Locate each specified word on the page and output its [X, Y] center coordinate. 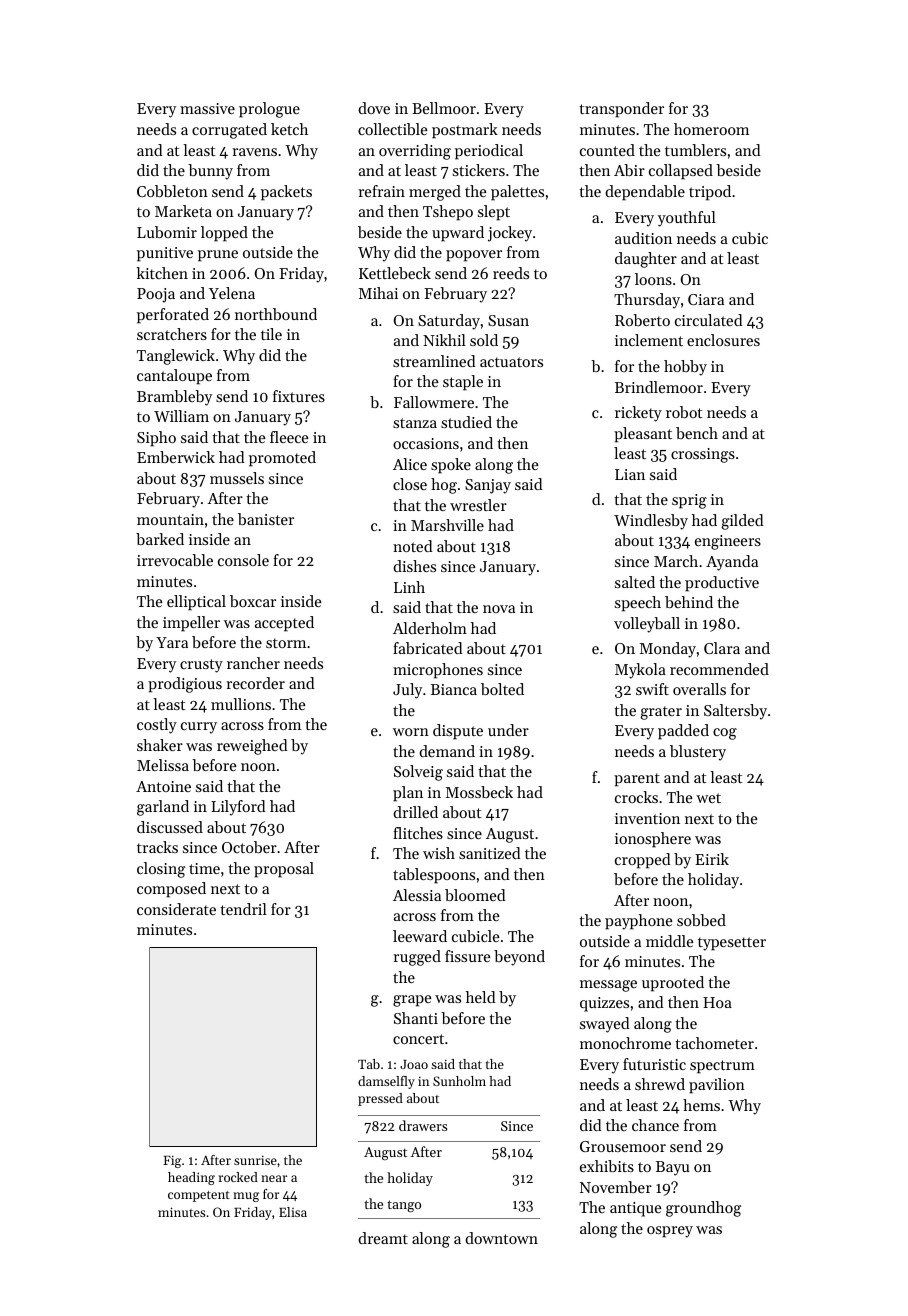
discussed [170, 827]
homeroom [711, 129]
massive [207, 108]
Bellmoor [444, 108]
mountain [170, 519]
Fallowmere [434, 402]
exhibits [607, 1166]
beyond [519, 958]
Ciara [706, 299]
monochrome [625, 1043]
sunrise [255, 1160]
